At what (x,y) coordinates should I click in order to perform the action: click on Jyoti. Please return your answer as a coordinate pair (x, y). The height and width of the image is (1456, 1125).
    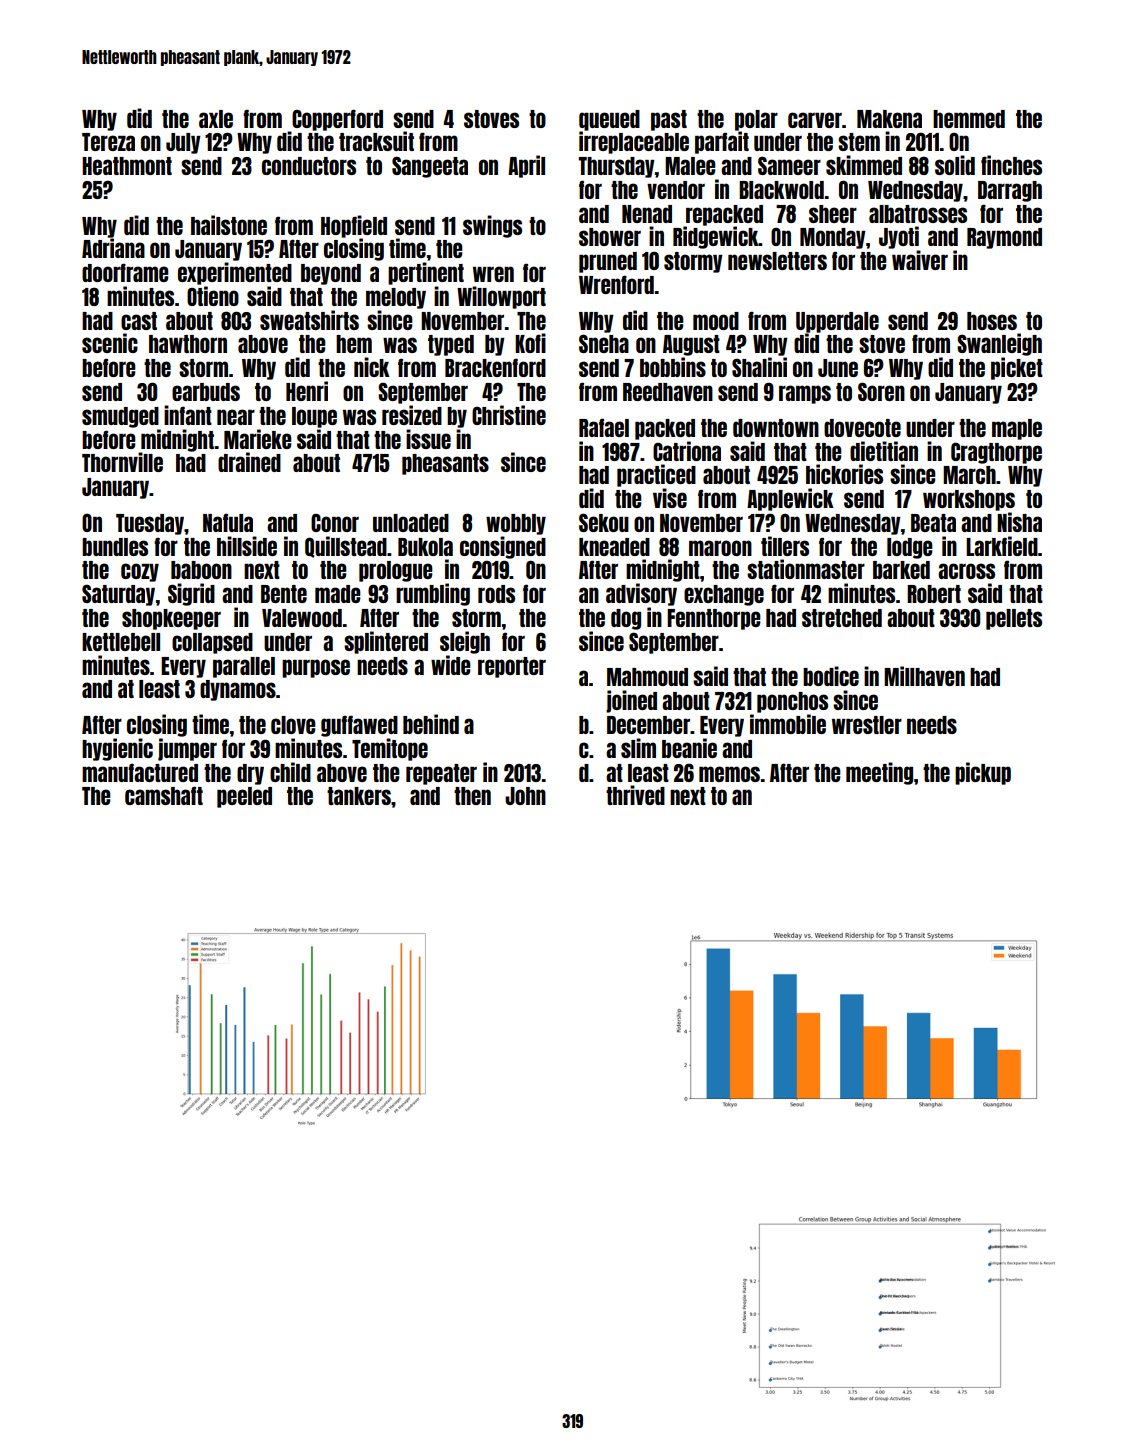
    Looking at the image, I should click on (899, 237).
